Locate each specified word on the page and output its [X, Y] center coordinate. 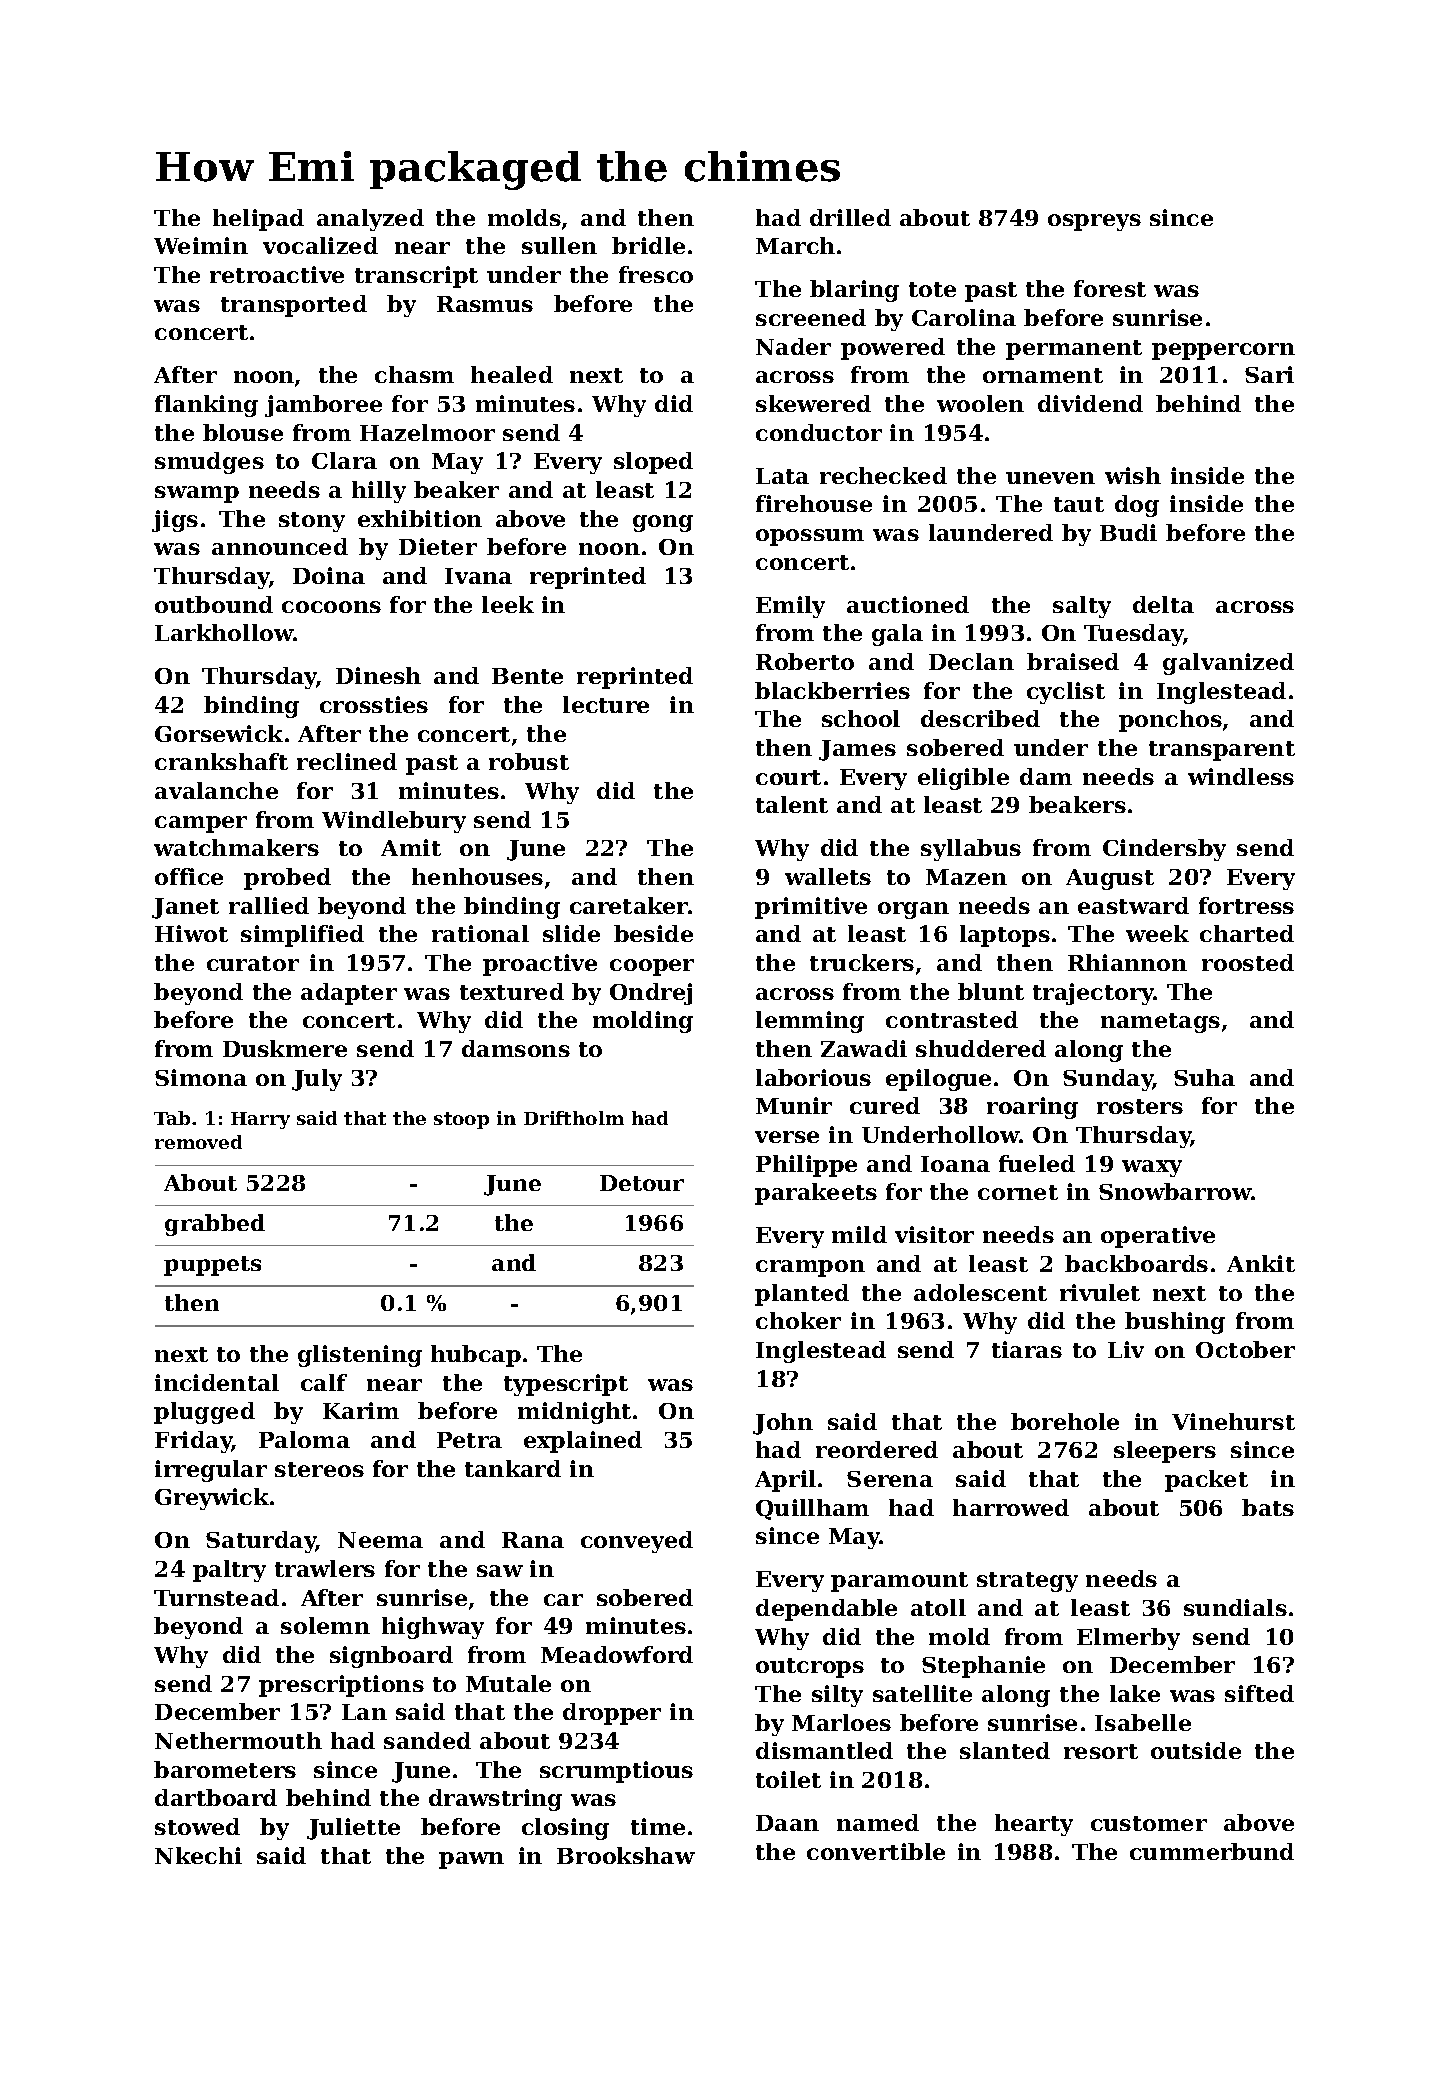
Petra [469, 1440]
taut [1079, 504]
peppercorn [1223, 351]
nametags [1160, 1023]
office [189, 876]
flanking [206, 406]
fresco [656, 274]
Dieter [438, 546]
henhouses [477, 876]
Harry [260, 1120]
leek [508, 604]
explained [583, 1442]
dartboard [216, 1797]
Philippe [806, 1166]
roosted [1248, 962]
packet [1206, 1481]
